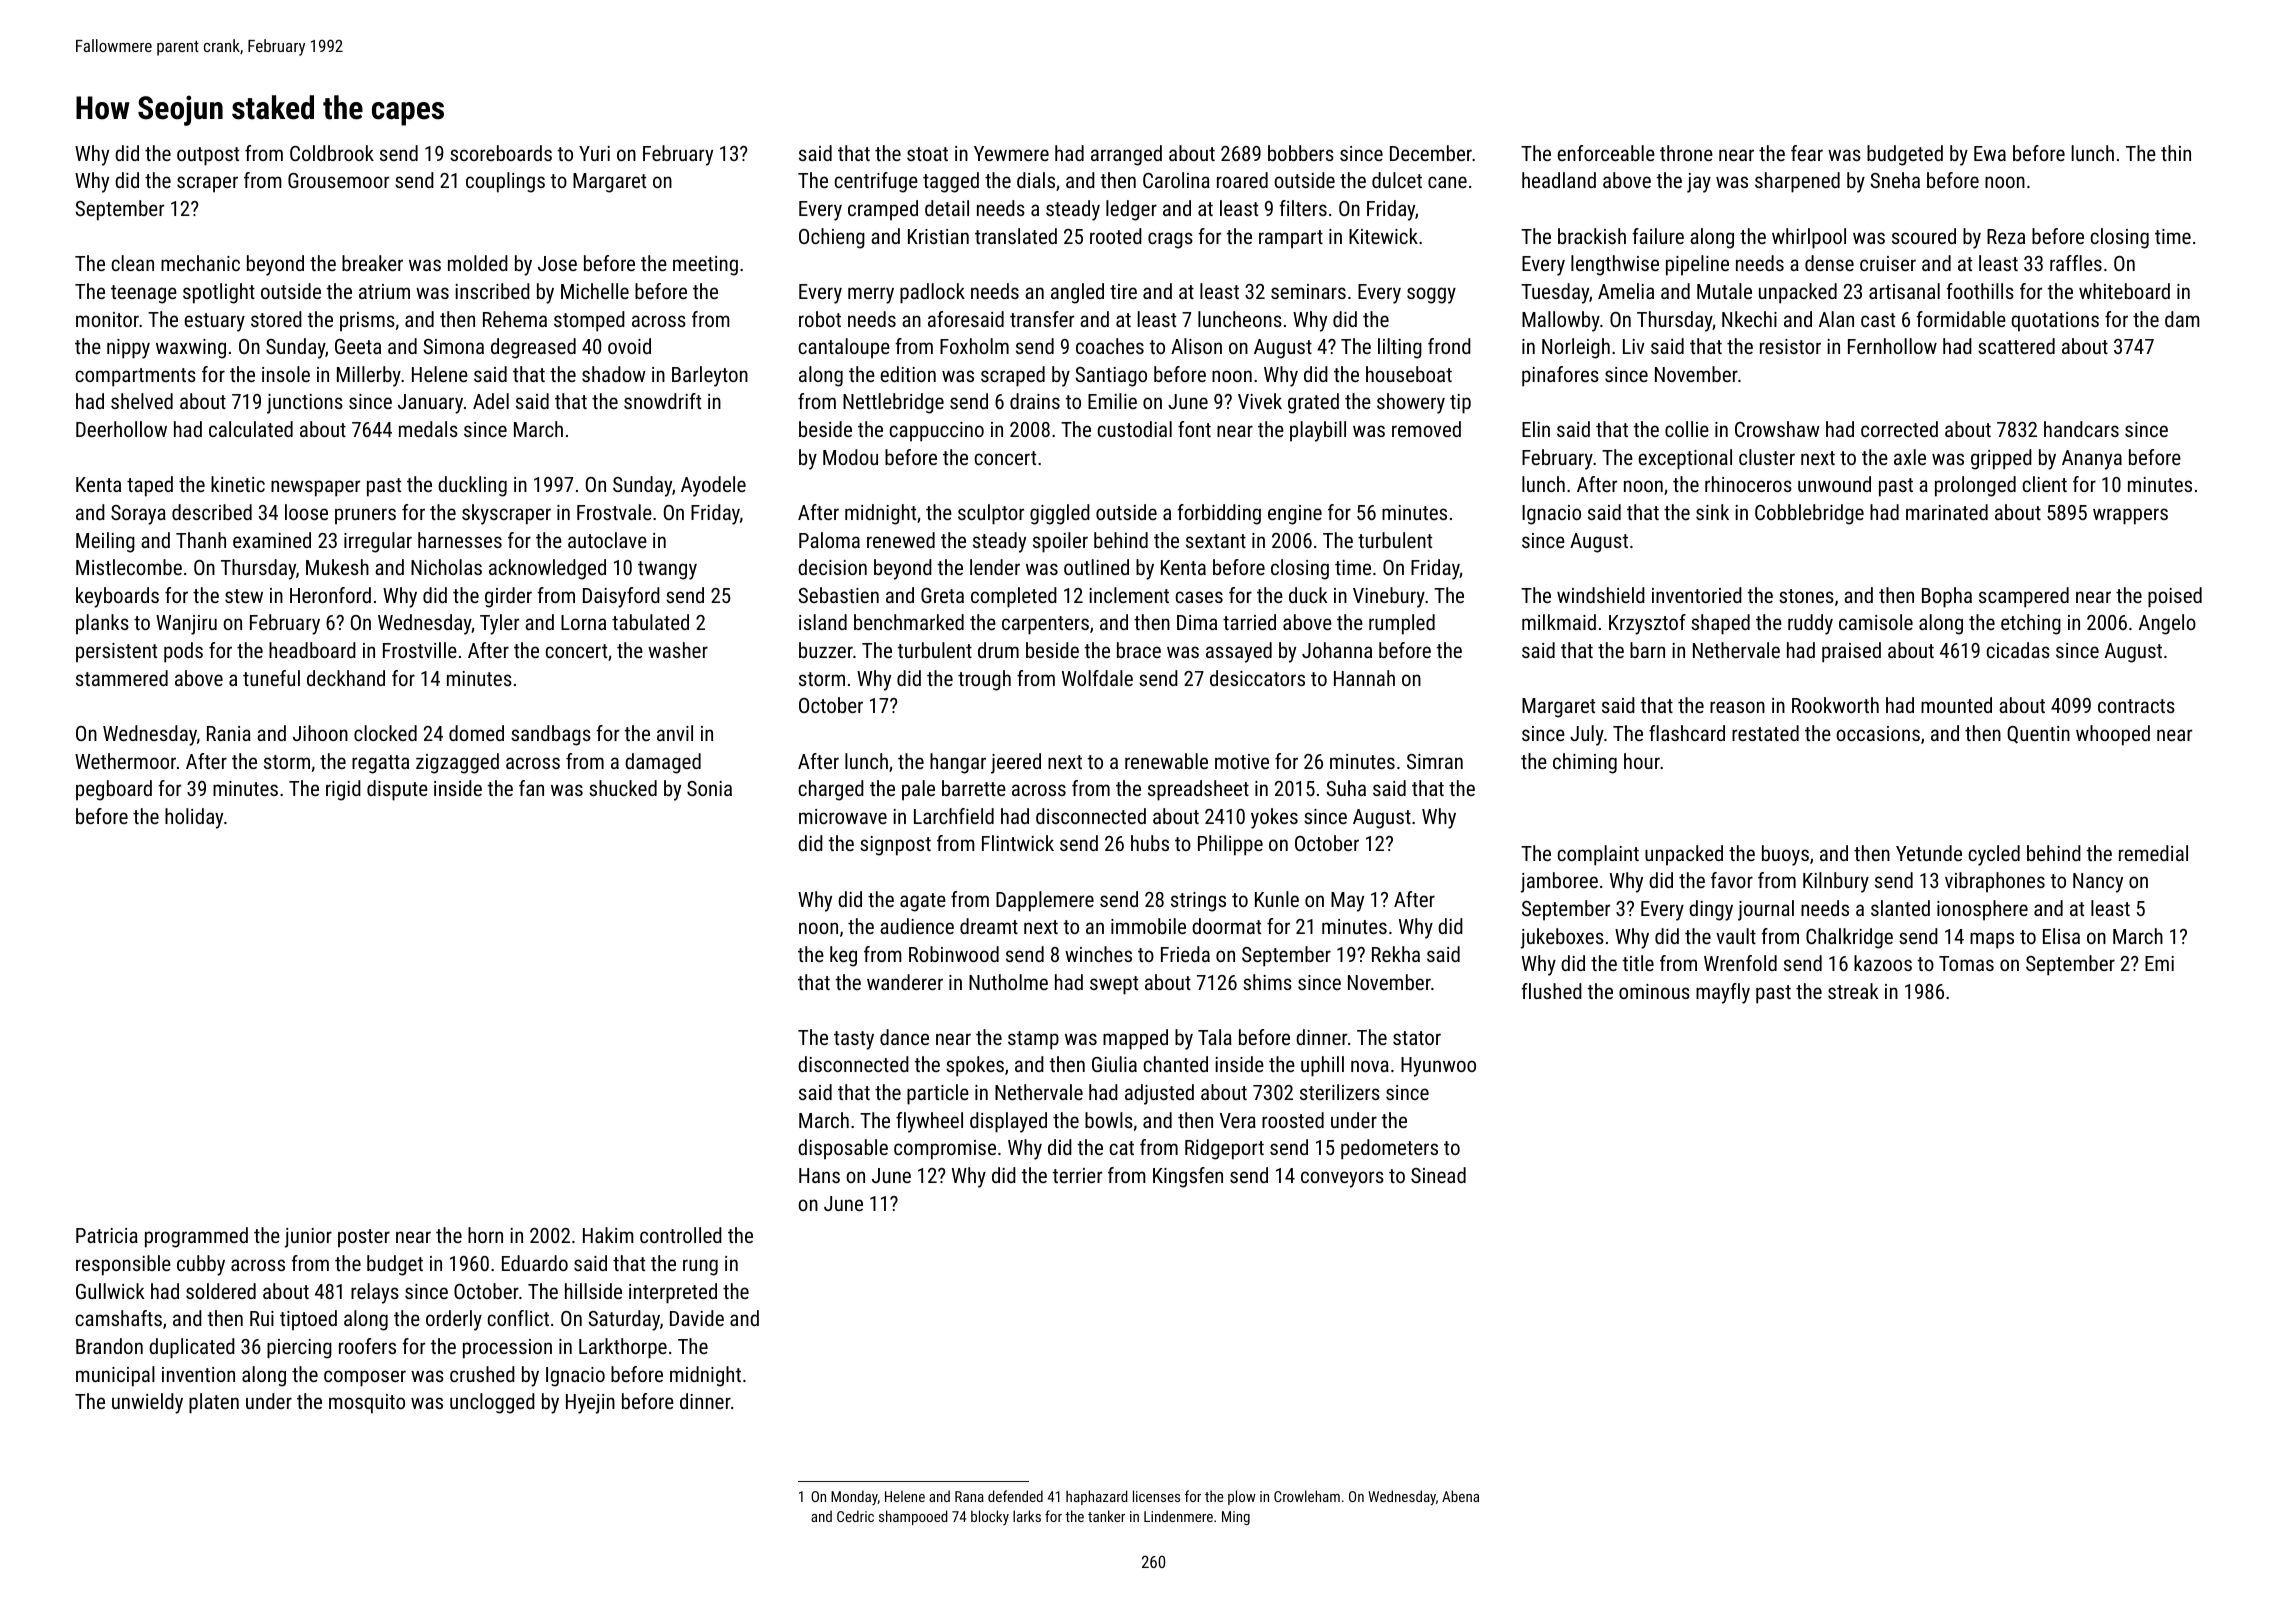 The width and height of the image is (2282, 1614). Describe the element at coordinates (132, 263) in the image. I see `clean` at that location.
